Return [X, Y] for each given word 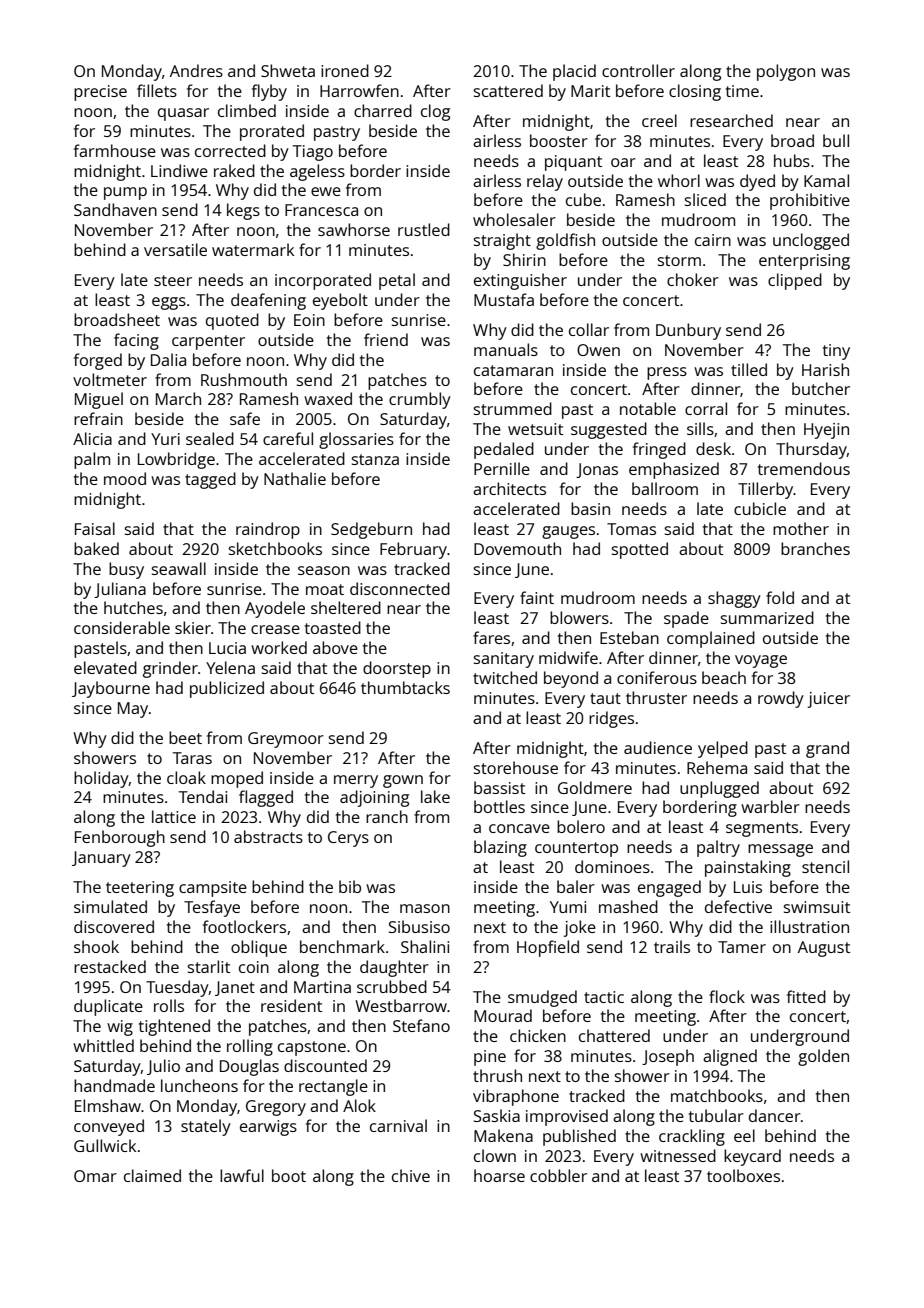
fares [491, 637]
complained [711, 639]
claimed [152, 1175]
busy [126, 570]
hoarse [499, 1175]
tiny [836, 352]
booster [559, 140]
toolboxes [743, 1175]
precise [100, 93]
